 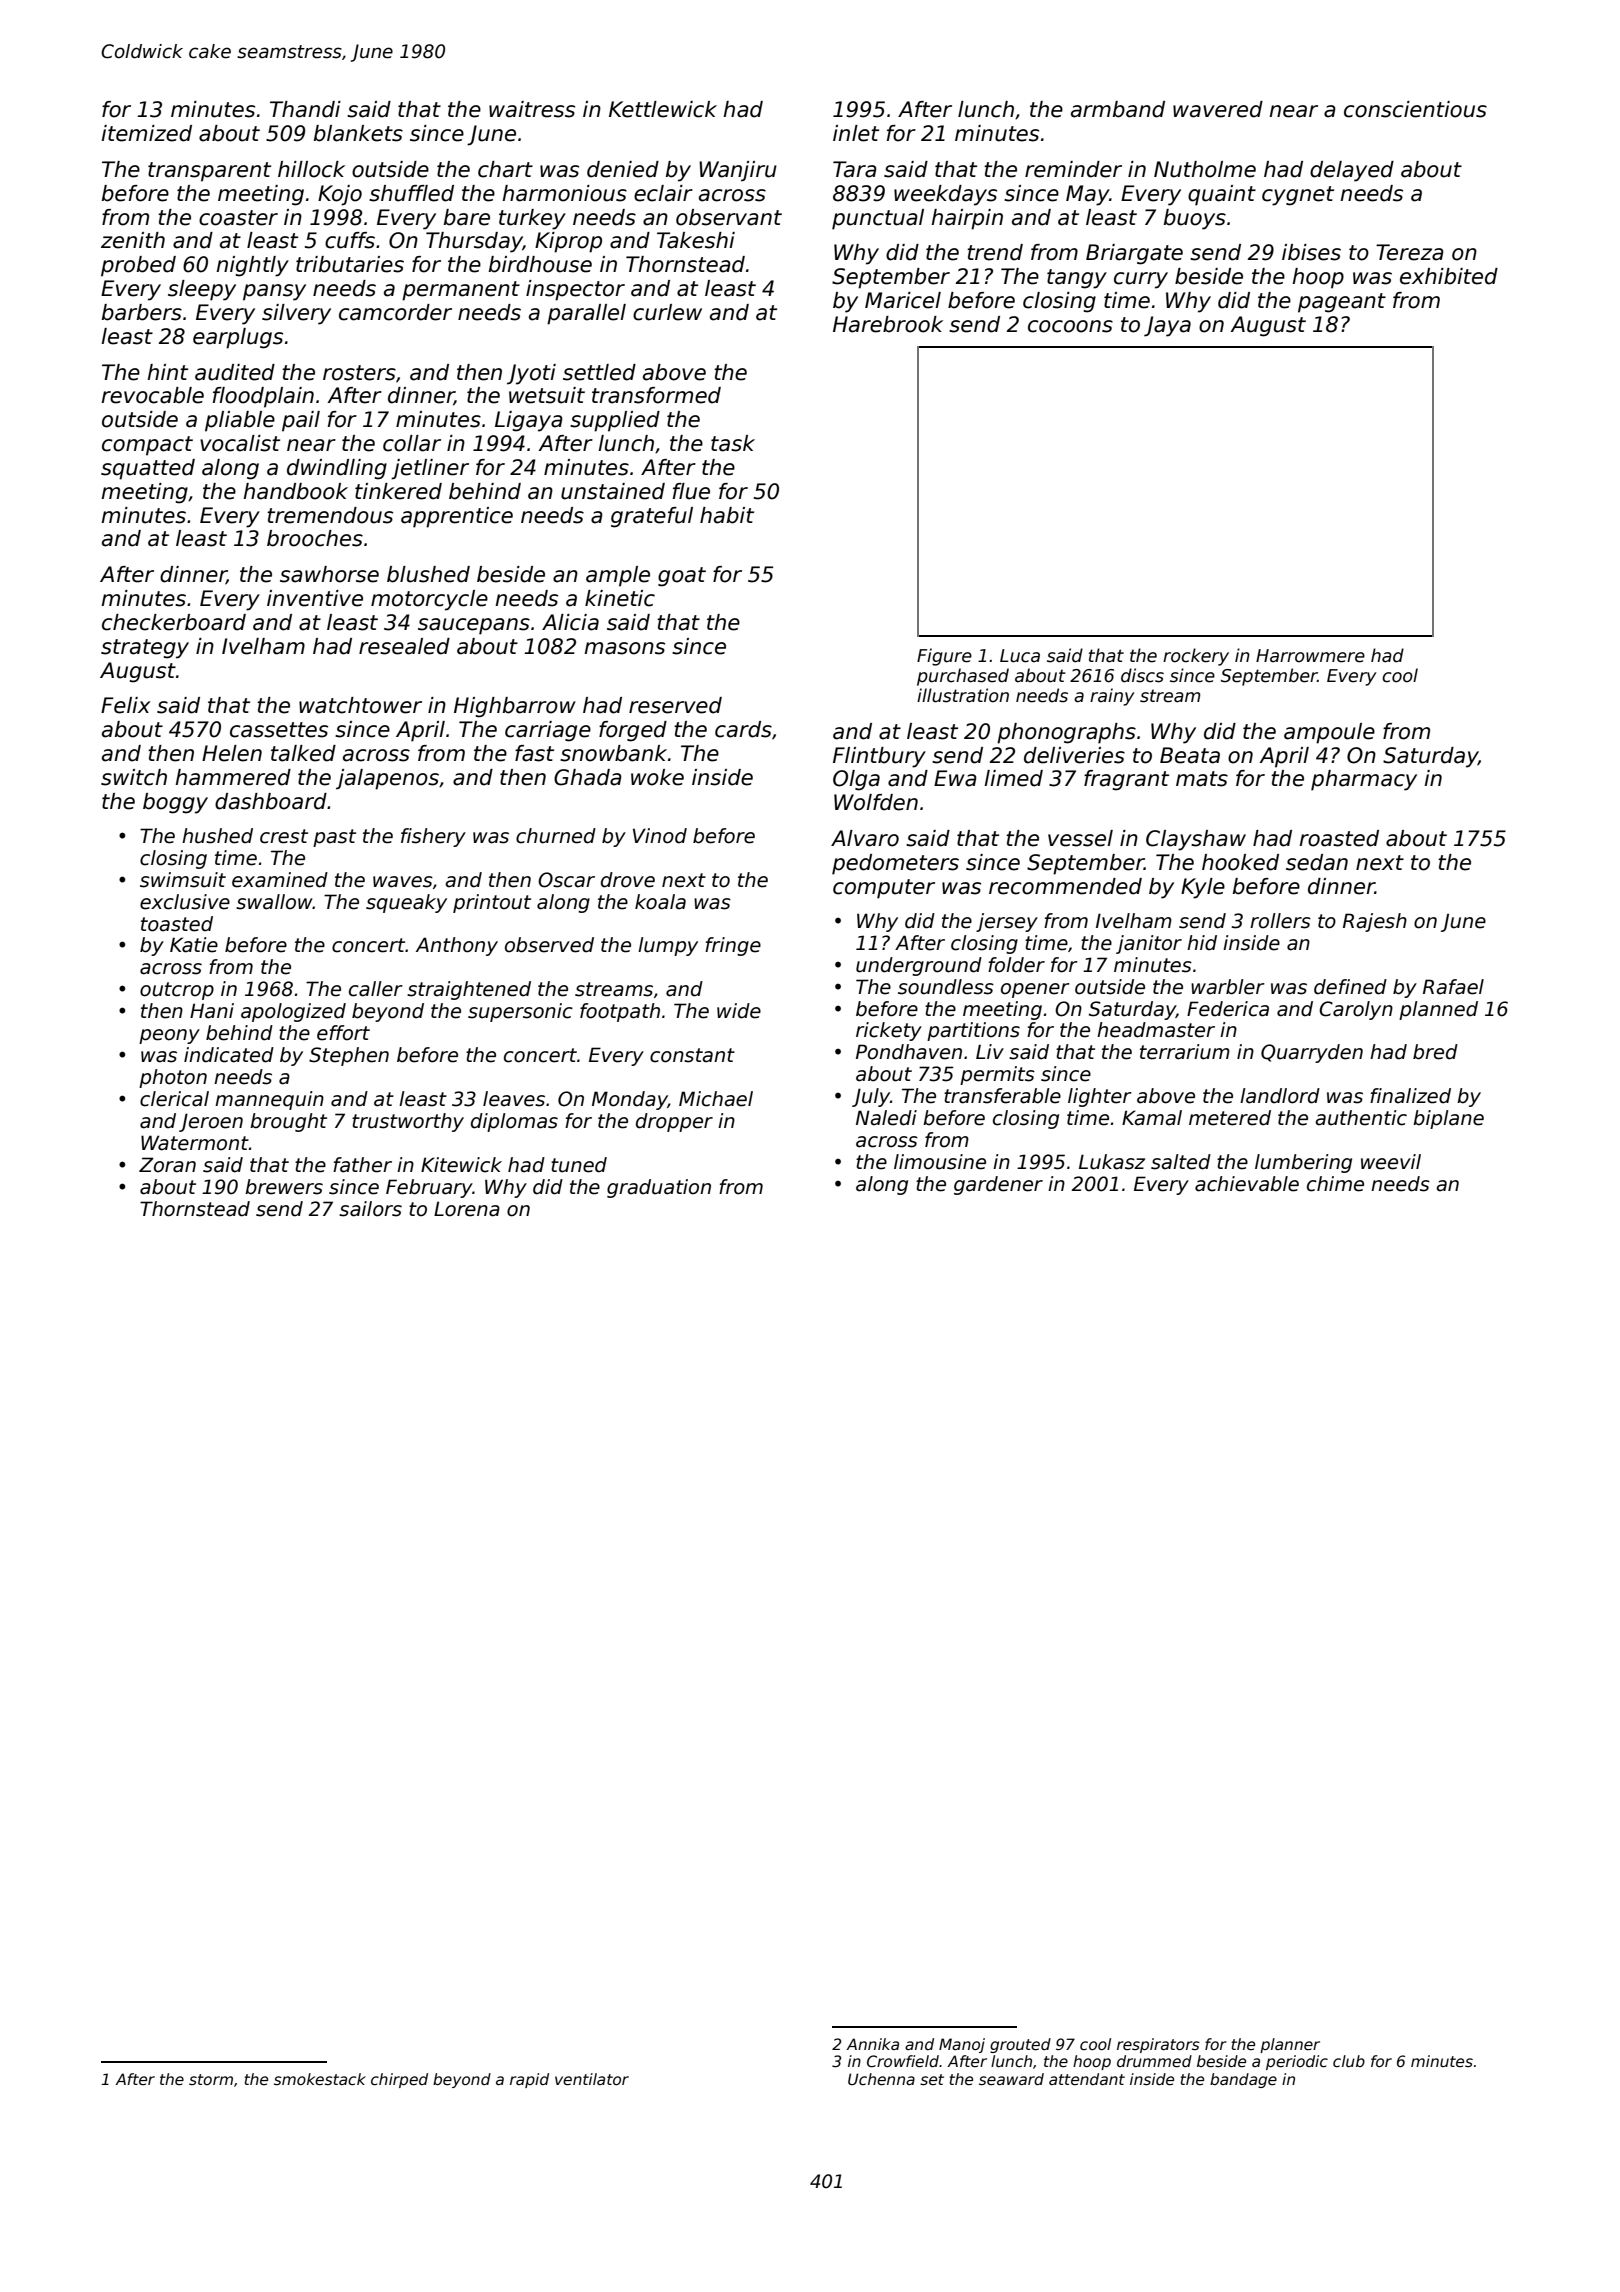 I want to click on Flintbury, so click(x=879, y=757).
